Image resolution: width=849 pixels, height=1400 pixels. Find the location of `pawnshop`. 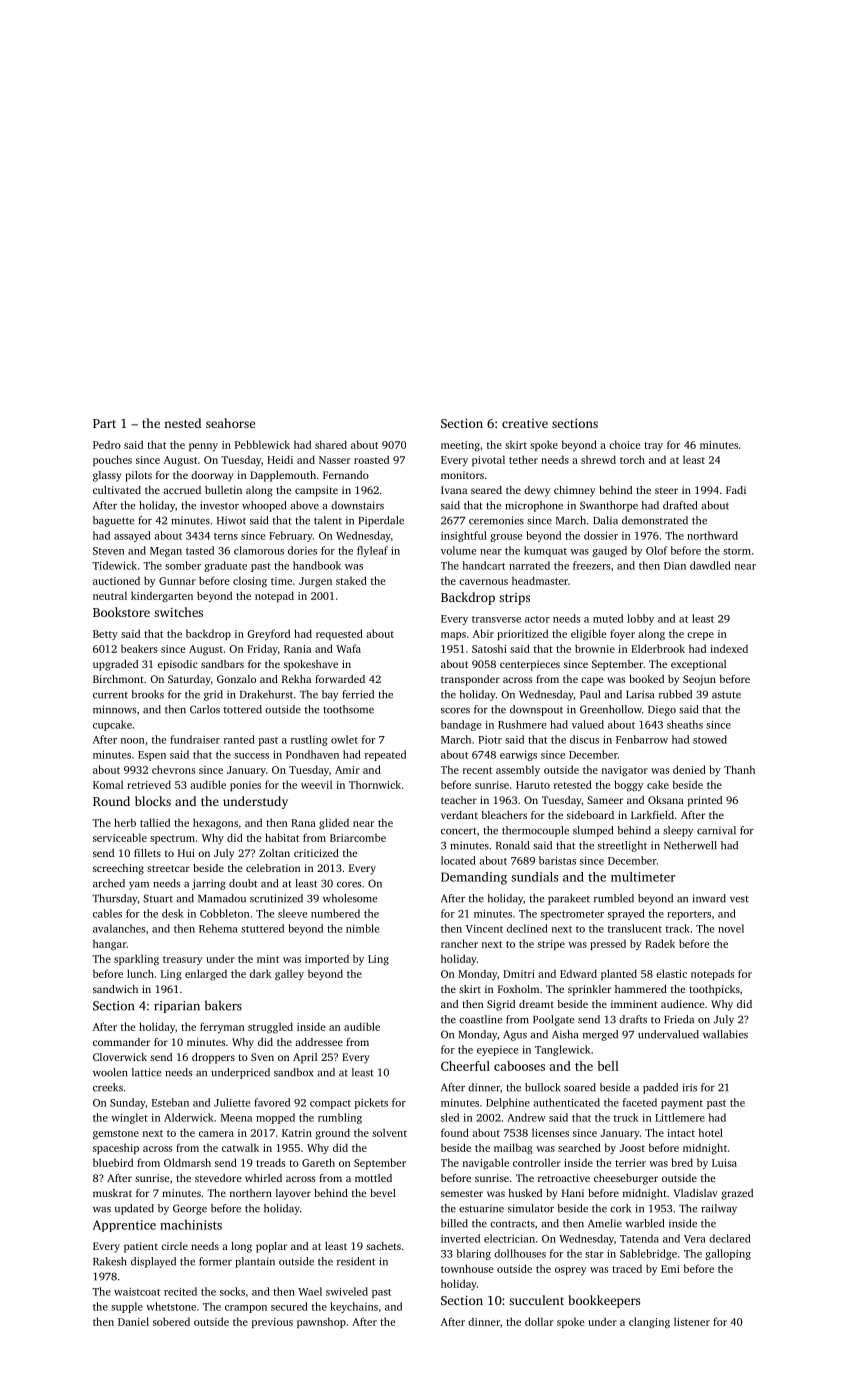

pawnshop is located at coordinates (321, 1322).
